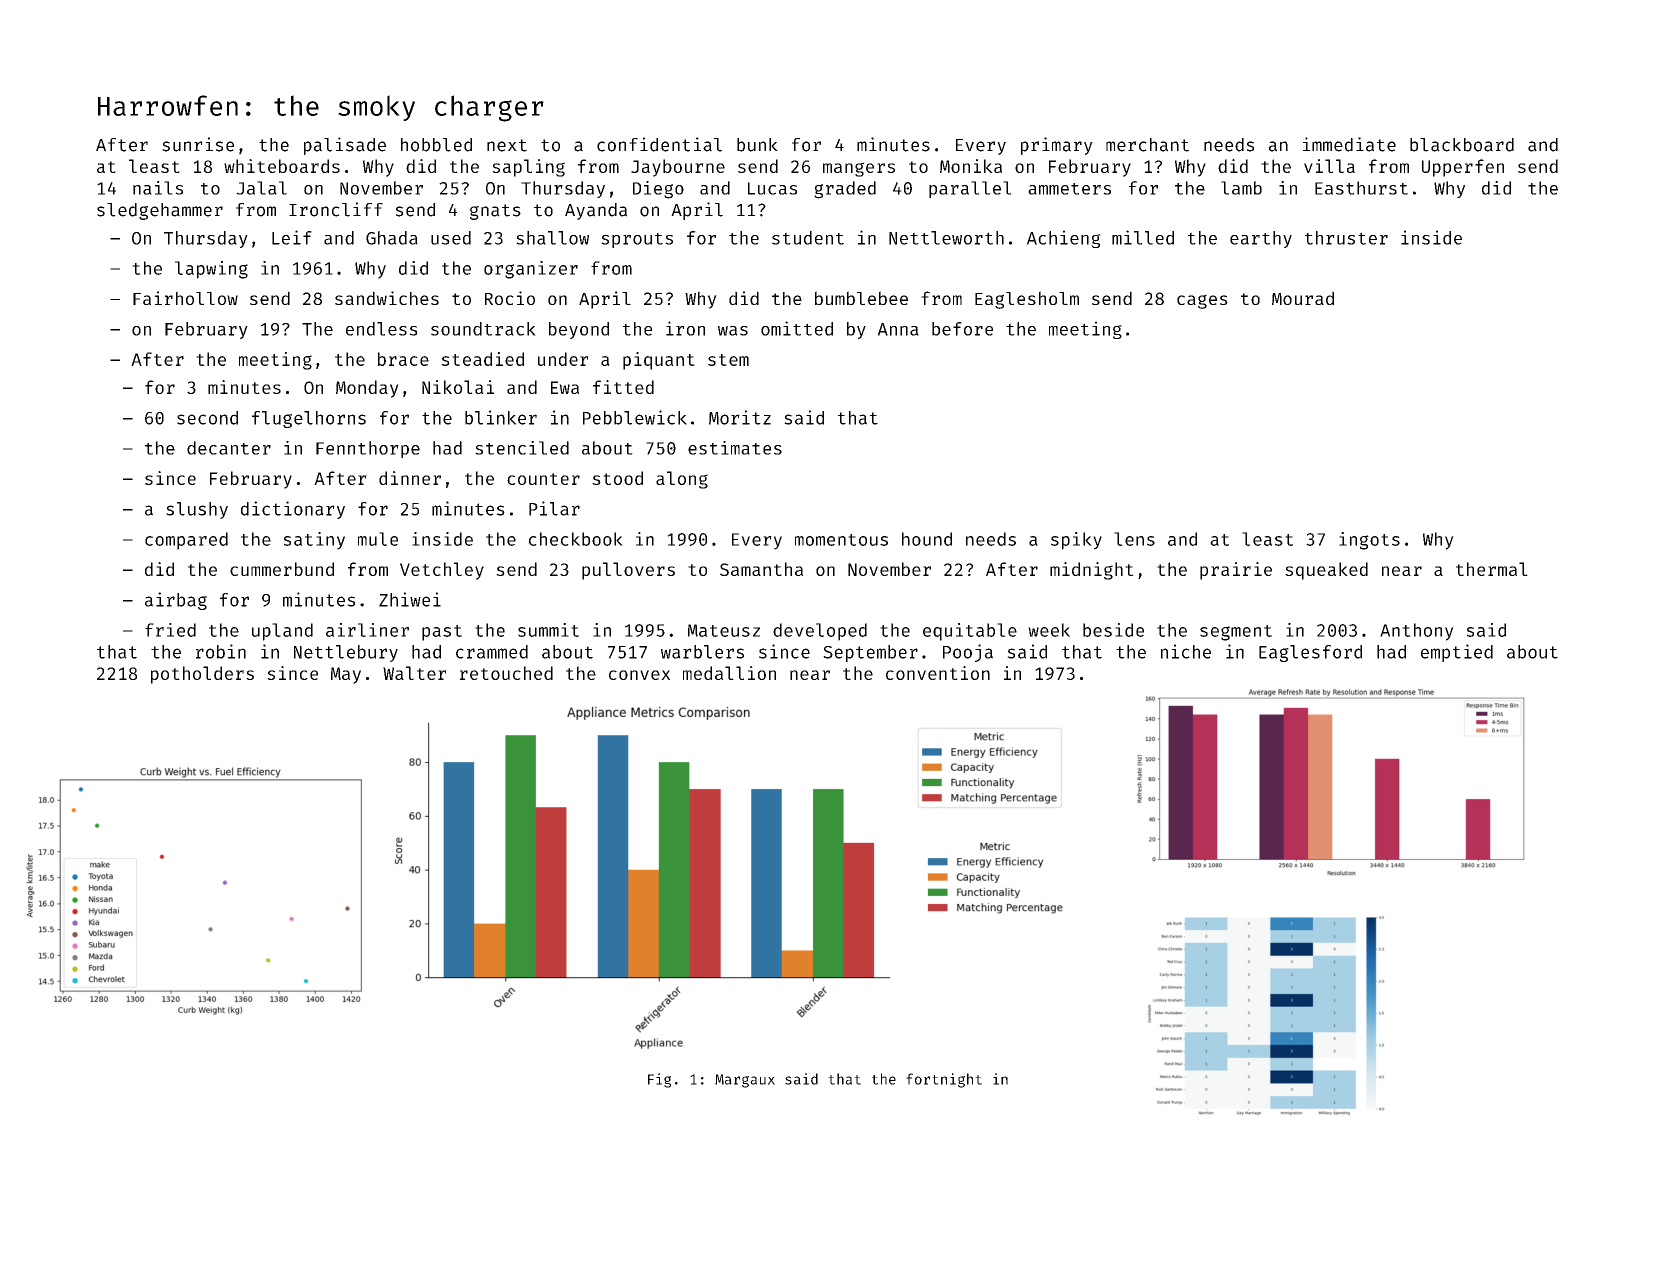 The height and width of the image is (1279, 1655). Describe the element at coordinates (659, 144) in the image. I see `confidential` at that location.
